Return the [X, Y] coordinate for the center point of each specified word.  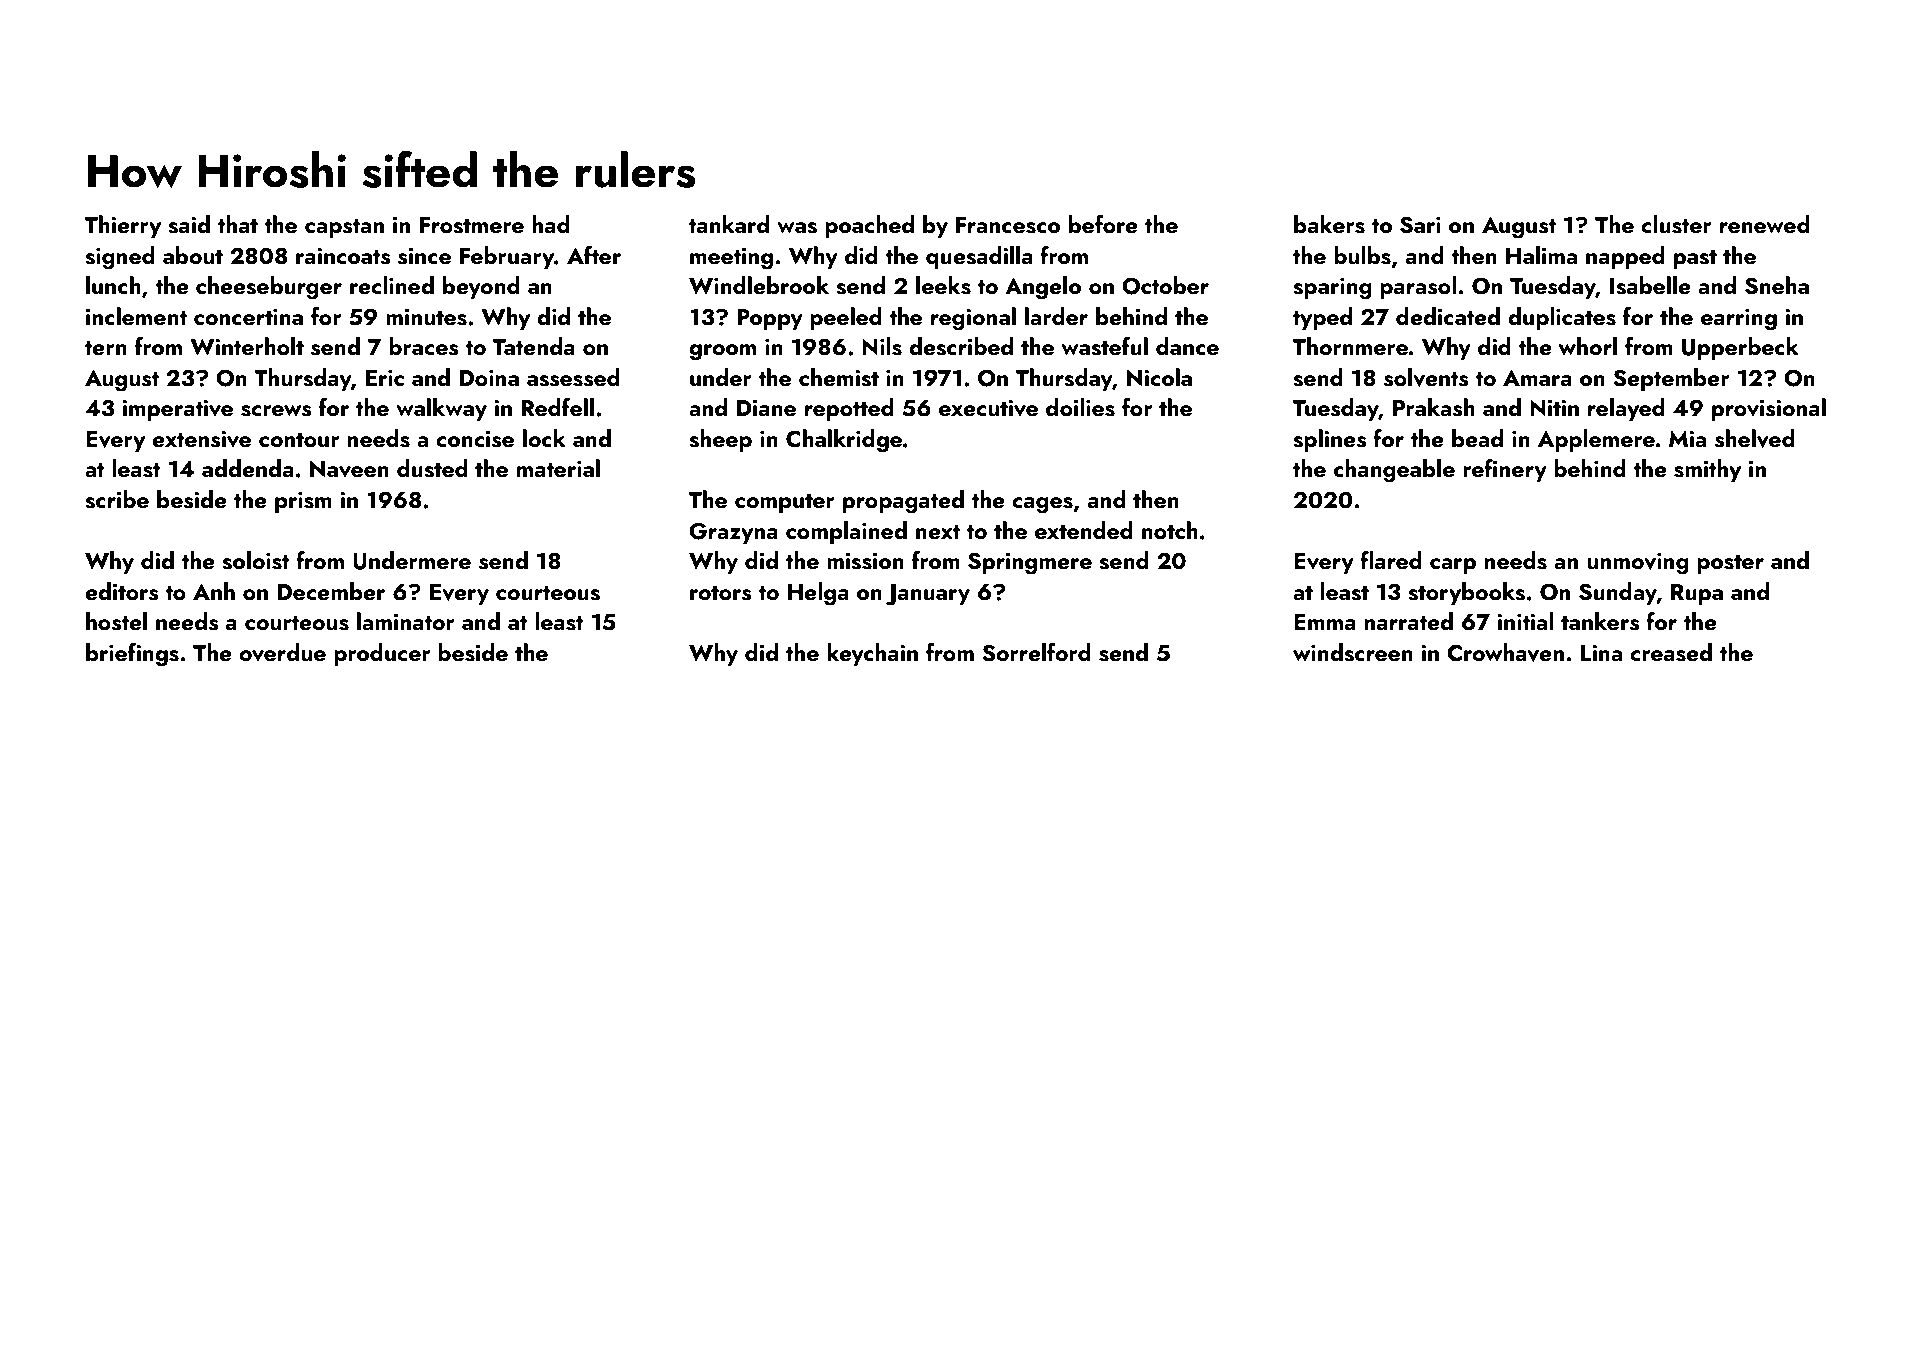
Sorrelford [1036, 652]
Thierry [123, 226]
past [1695, 259]
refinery [1505, 470]
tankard [729, 224]
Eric [385, 378]
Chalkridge [844, 441]
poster [1730, 564]
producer [382, 654]
